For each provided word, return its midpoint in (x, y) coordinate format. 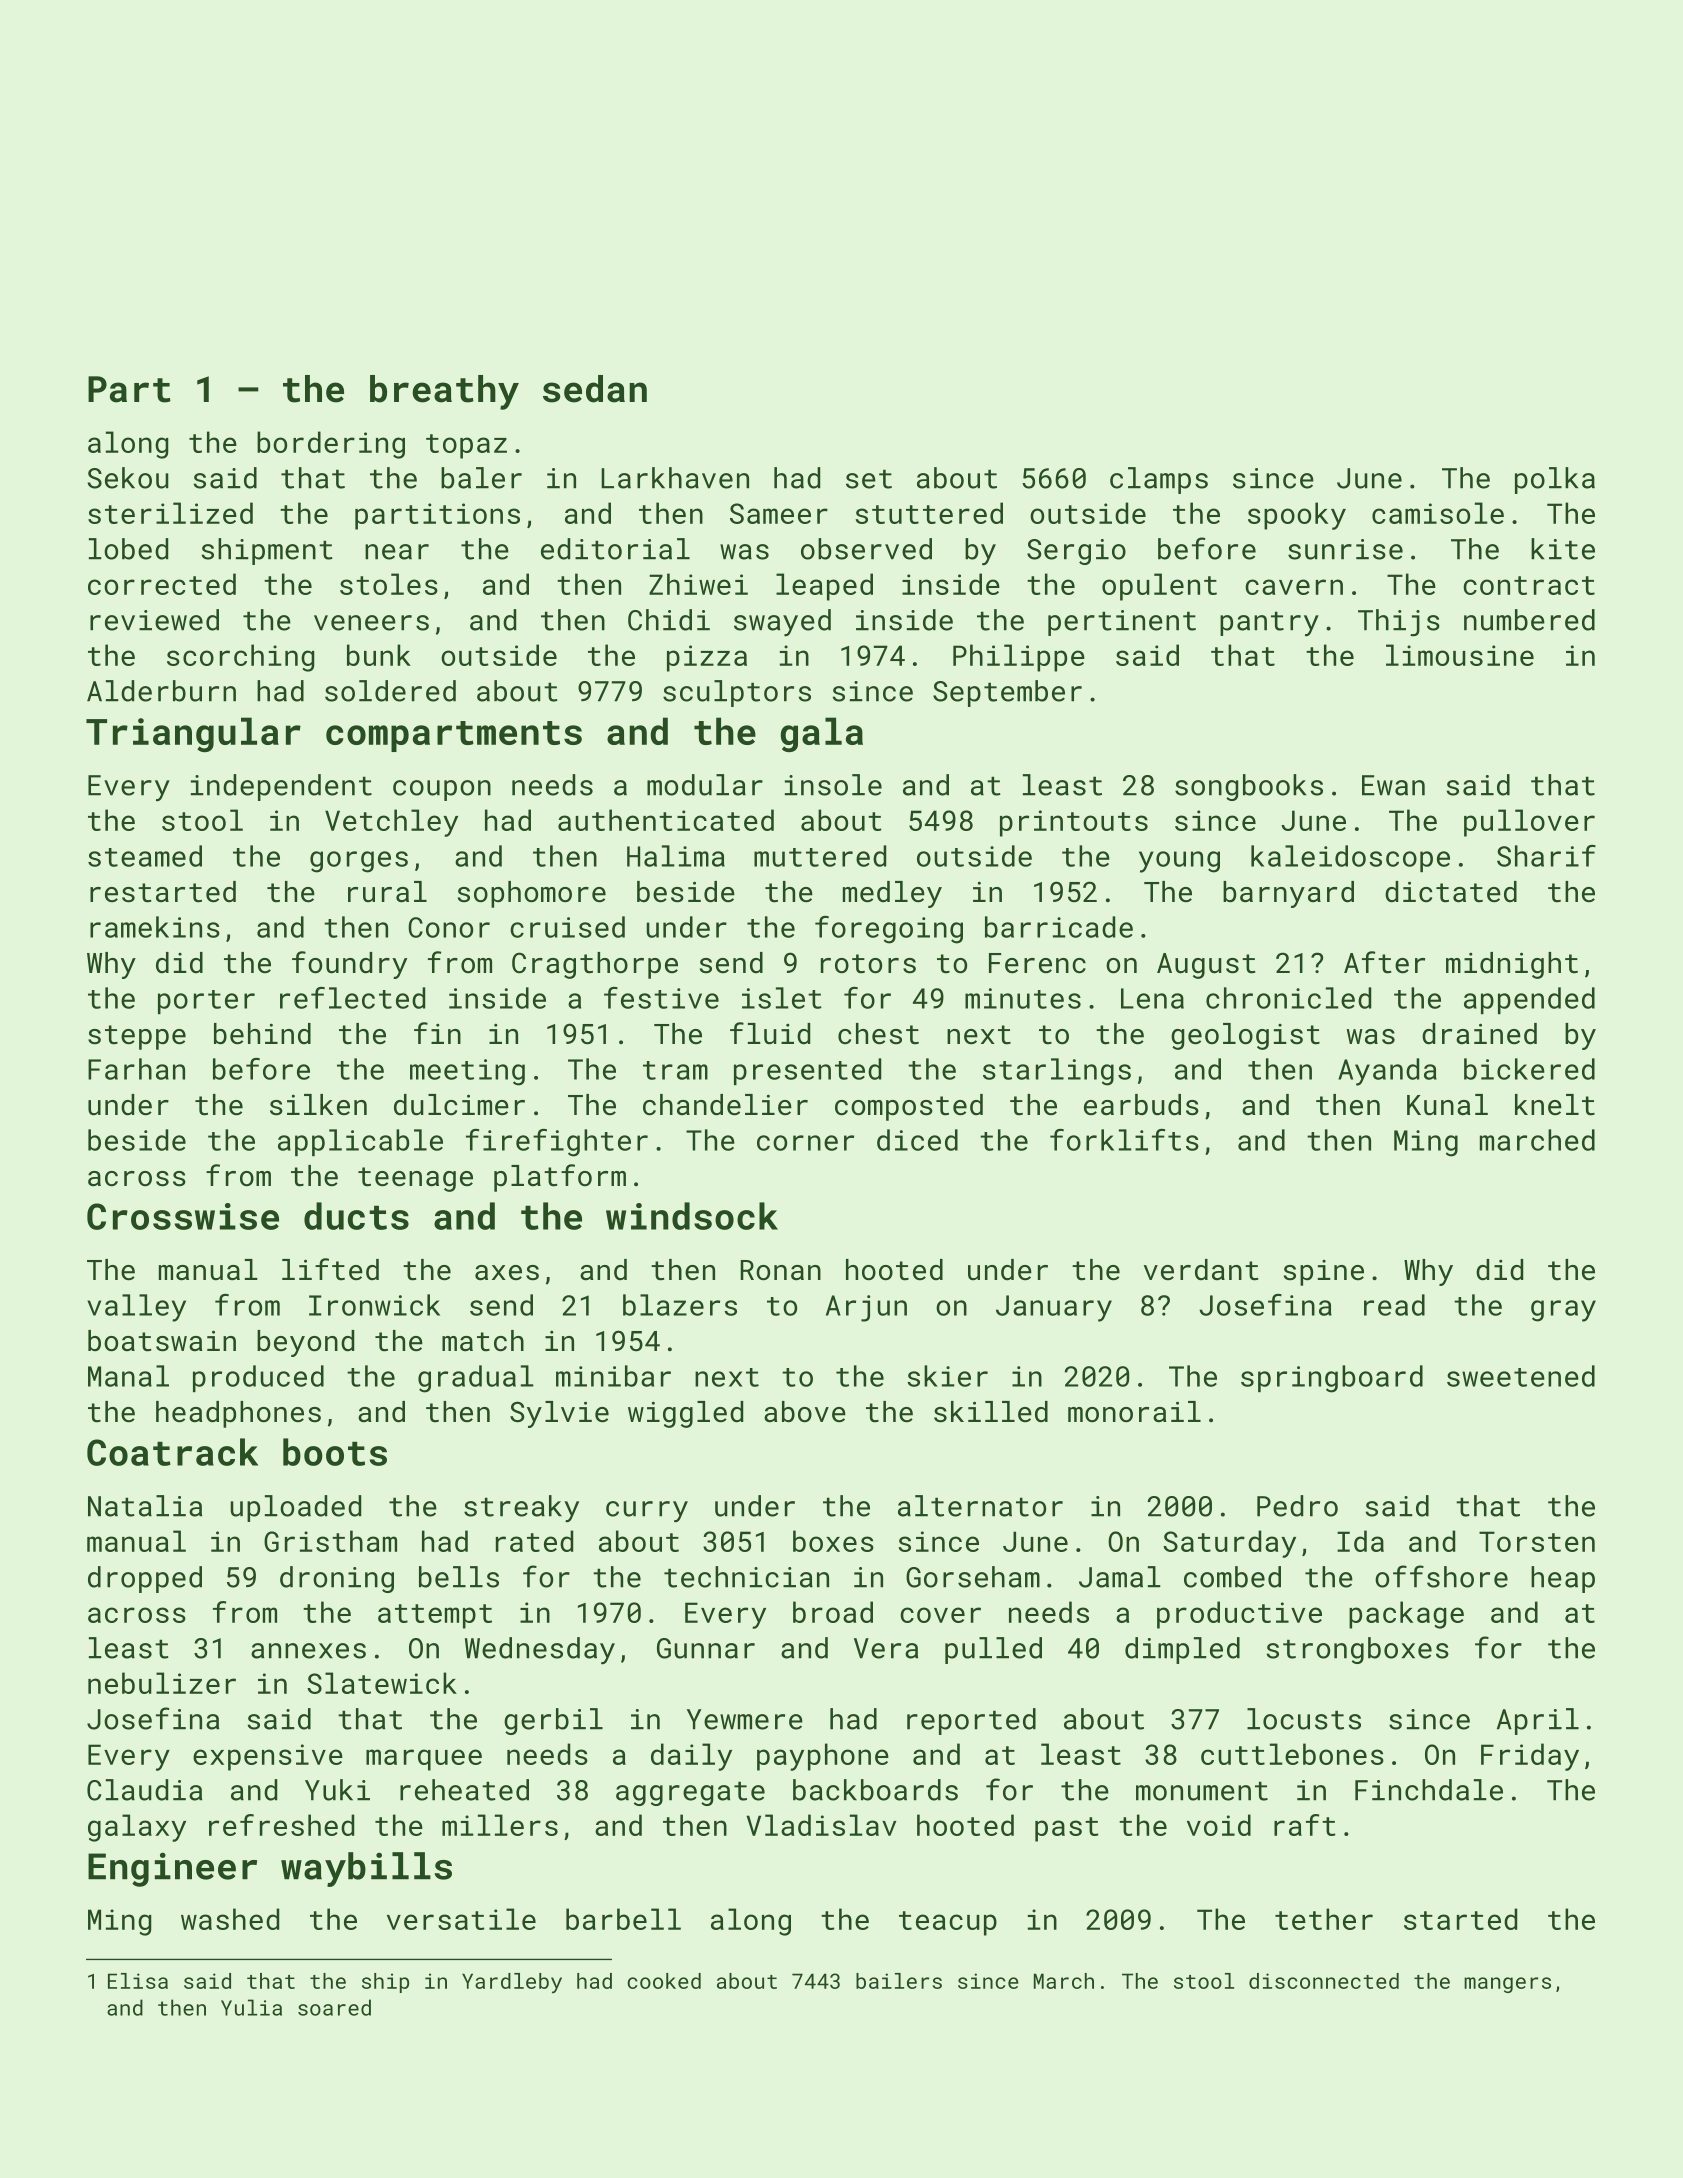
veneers (371, 623)
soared (334, 2007)
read (1394, 1305)
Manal (128, 1376)
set (869, 479)
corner (805, 1143)
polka (1555, 480)
